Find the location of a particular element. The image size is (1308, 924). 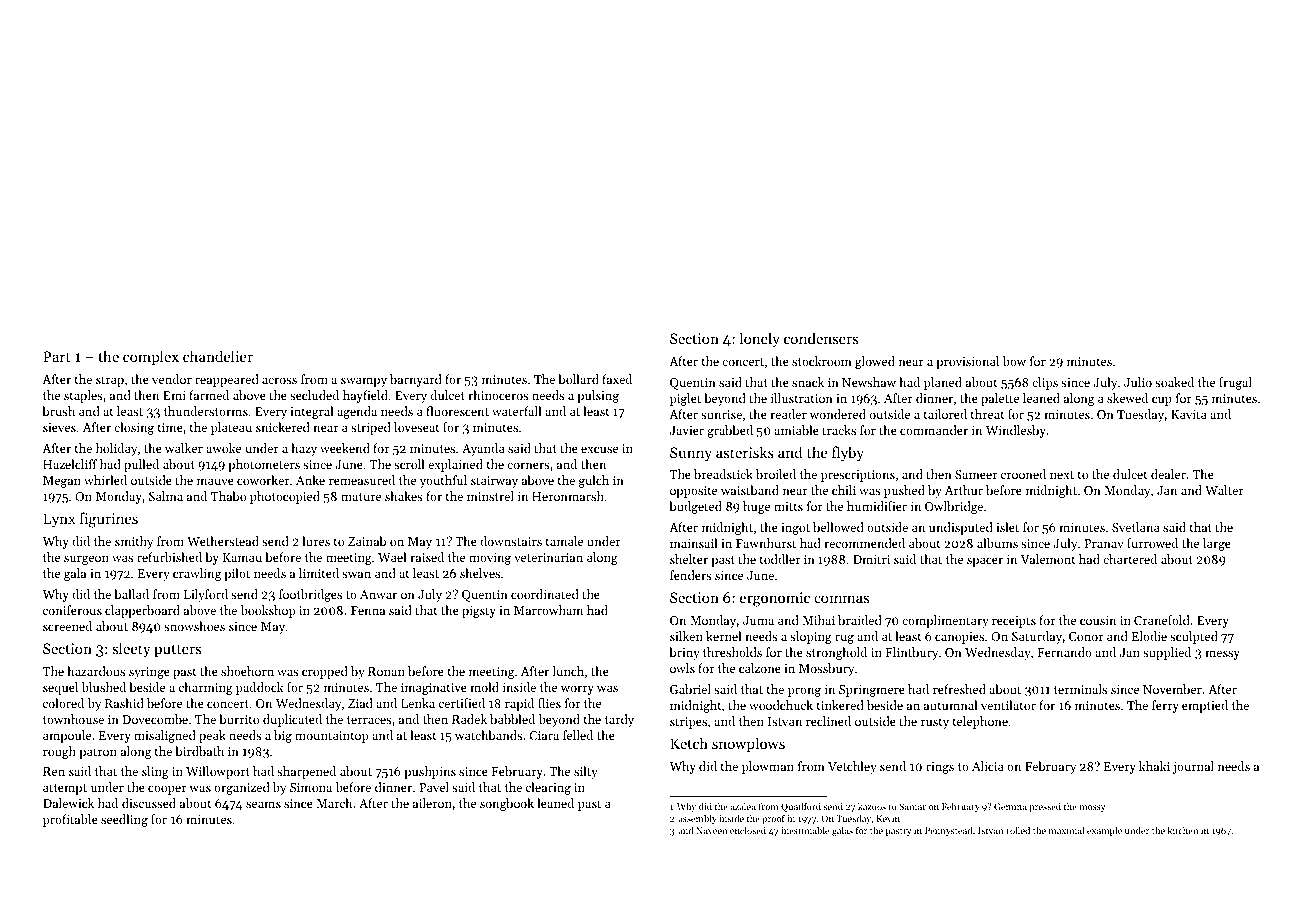

Naveen is located at coordinates (711, 830).
